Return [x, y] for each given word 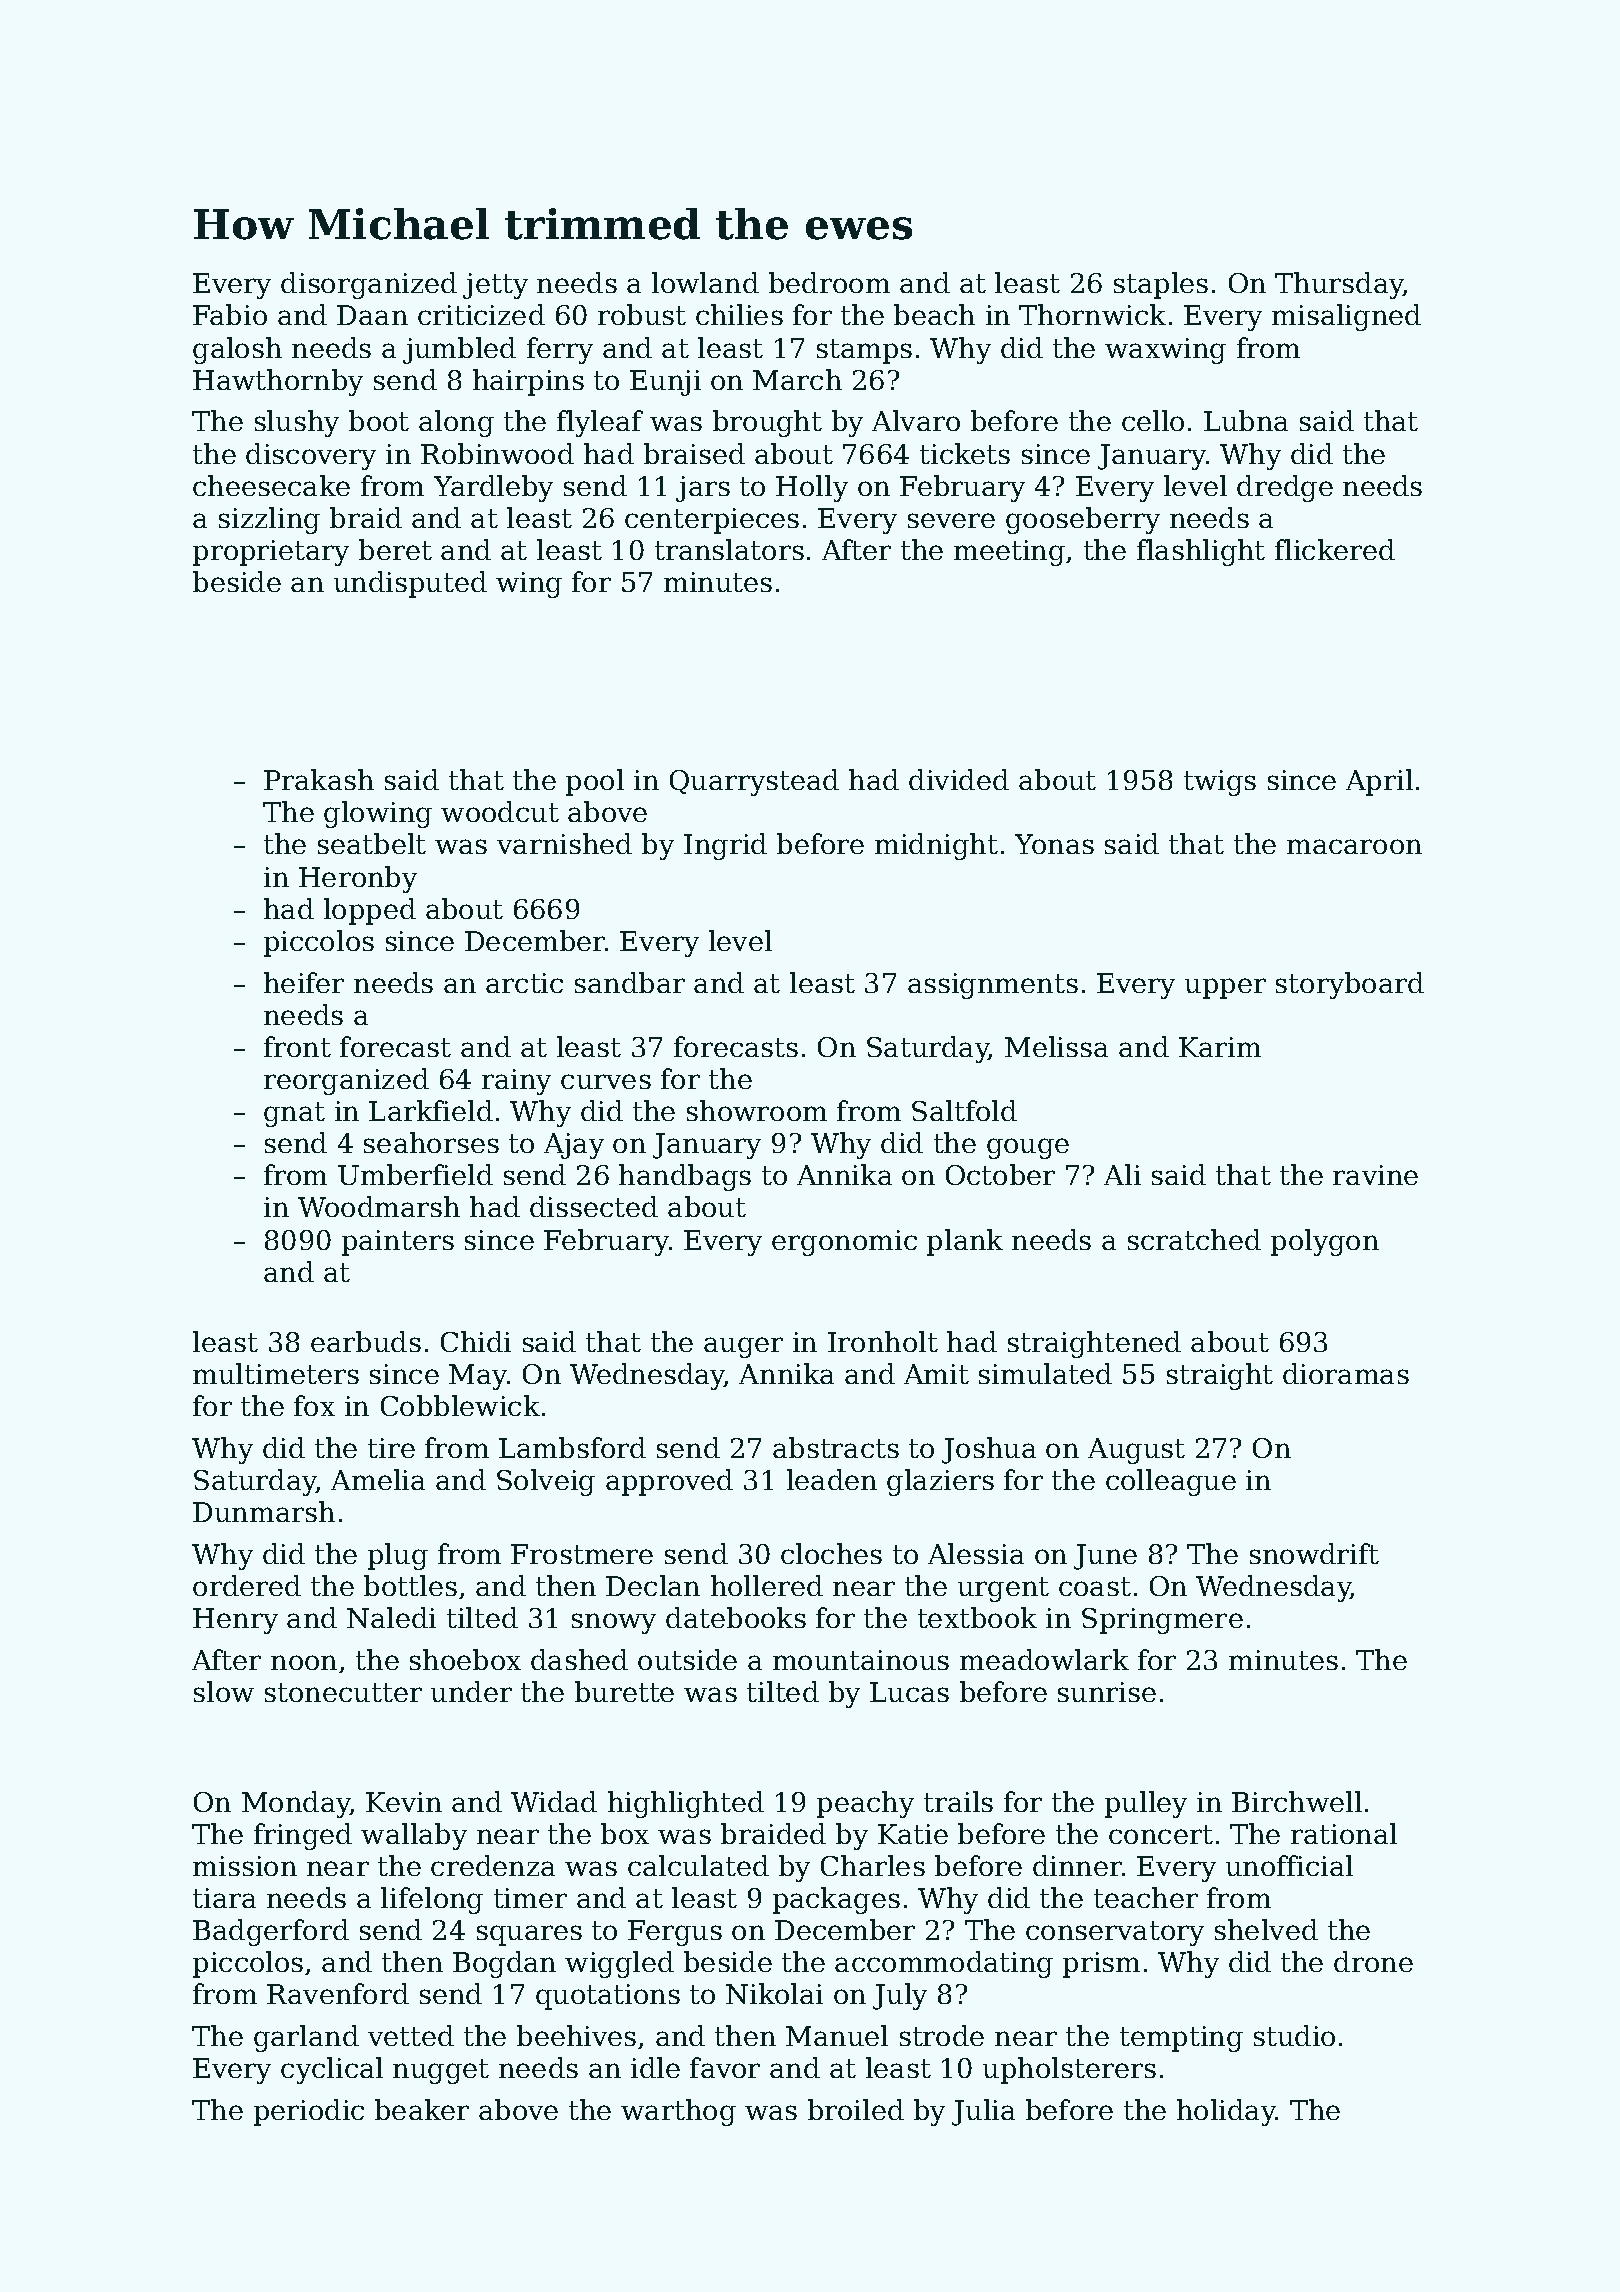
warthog [678, 2112]
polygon [1325, 1242]
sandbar [630, 982]
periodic [309, 2112]
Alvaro [916, 420]
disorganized [369, 285]
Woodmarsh [379, 1206]
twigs [1220, 783]
